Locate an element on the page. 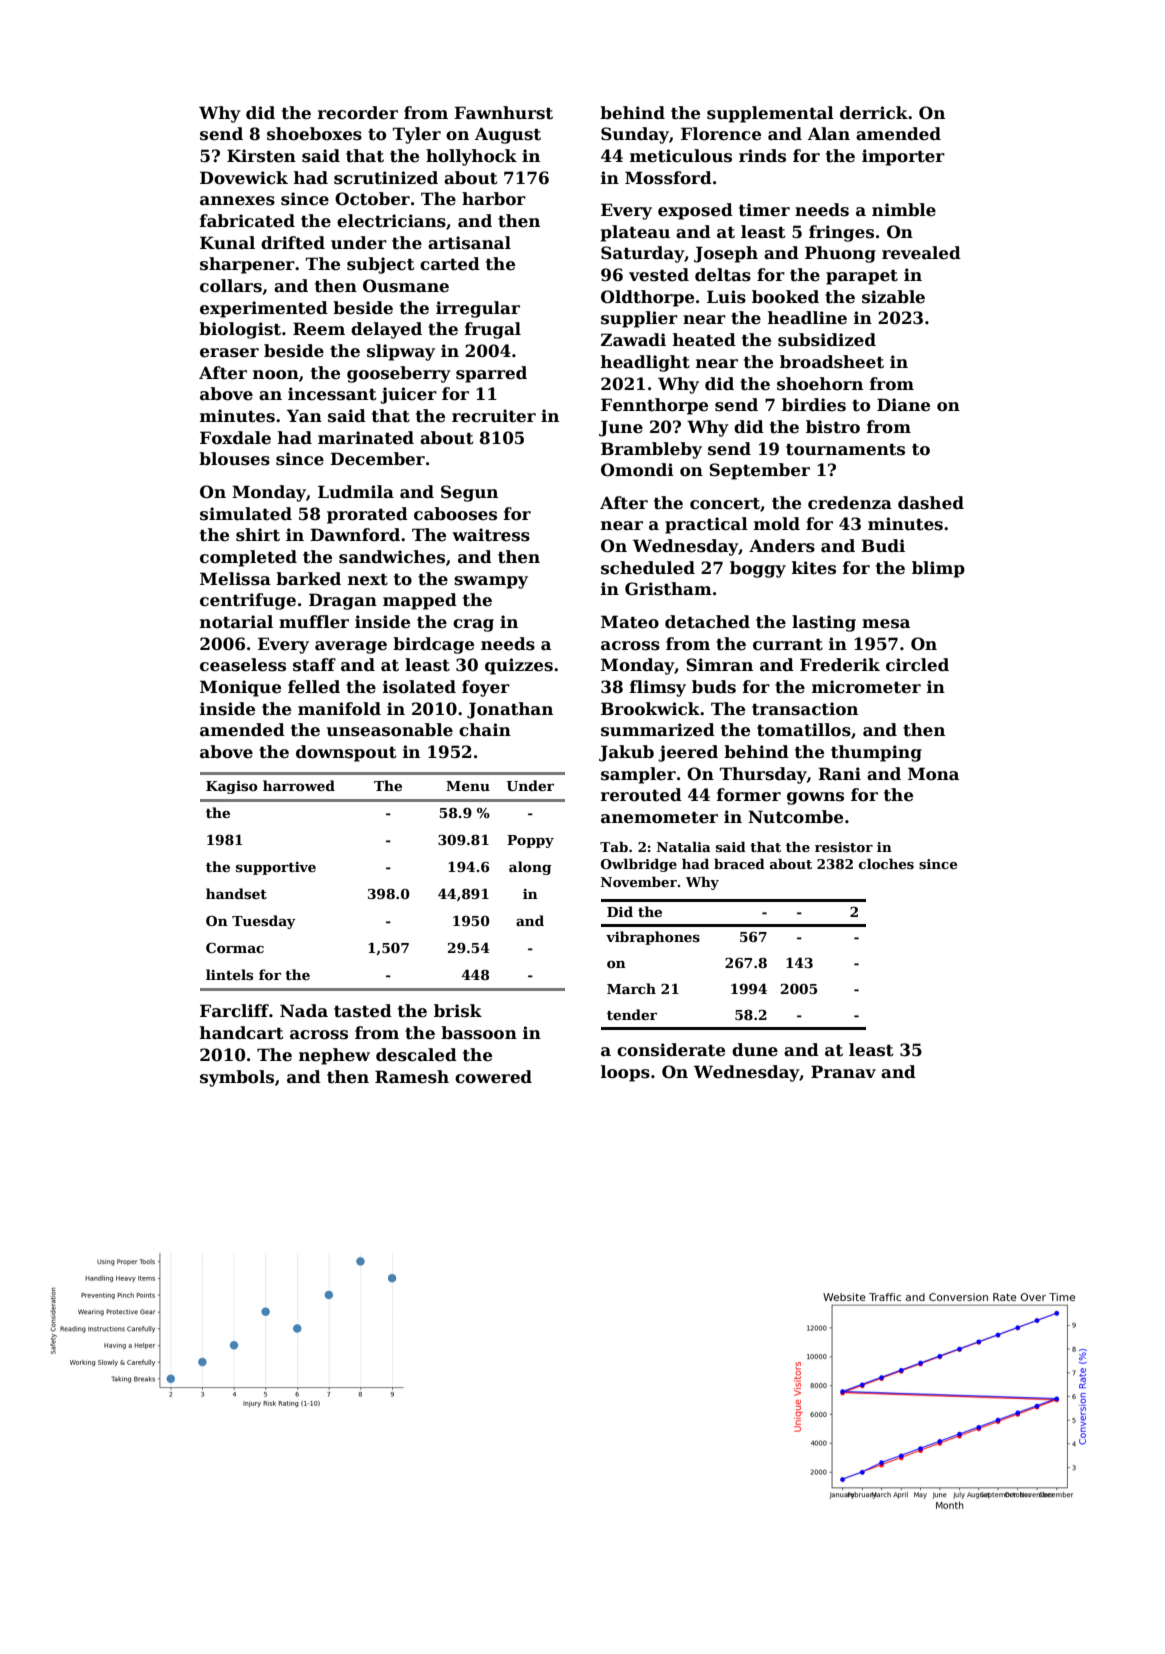 This document has height=1654, width=1165. Ramesh is located at coordinates (412, 1077).
